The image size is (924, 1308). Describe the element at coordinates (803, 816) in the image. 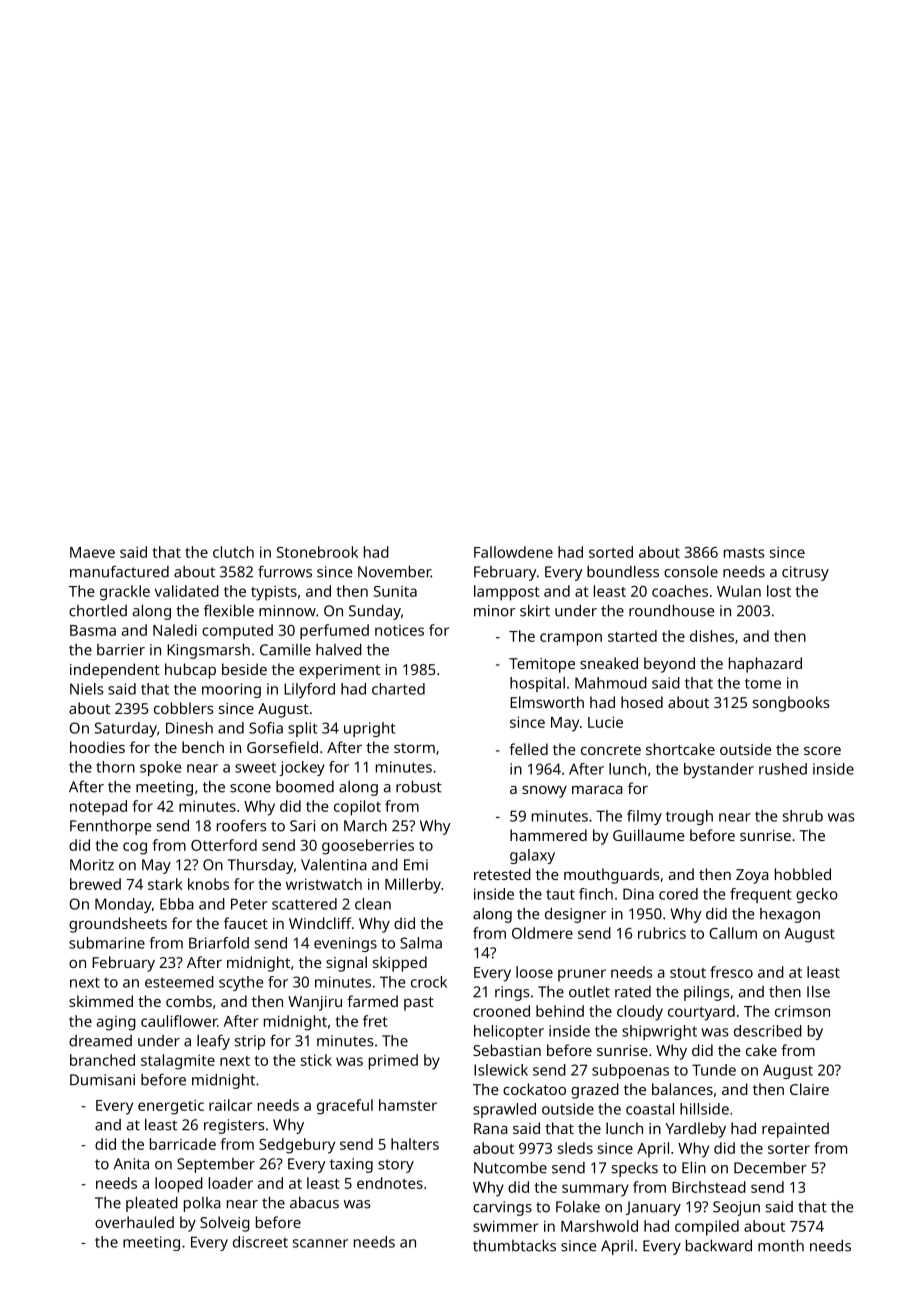

I see `shrub` at that location.
